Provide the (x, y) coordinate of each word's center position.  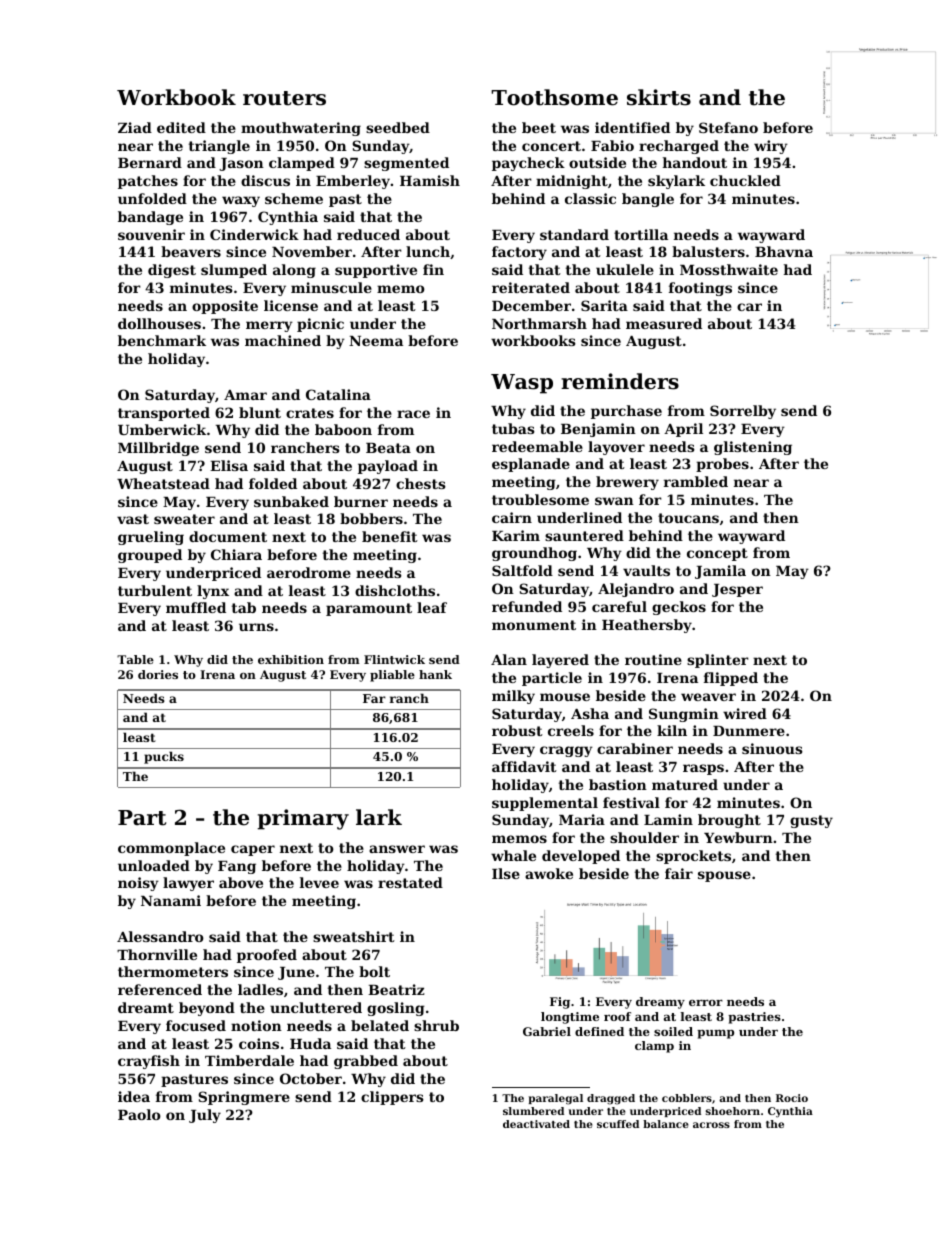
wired (745, 713)
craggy (566, 751)
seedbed (398, 127)
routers (284, 98)
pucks (164, 757)
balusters (708, 251)
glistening (753, 448)
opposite (225, 307)
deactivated (536, 1124)
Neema (376, 341)
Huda (310, 1043)
